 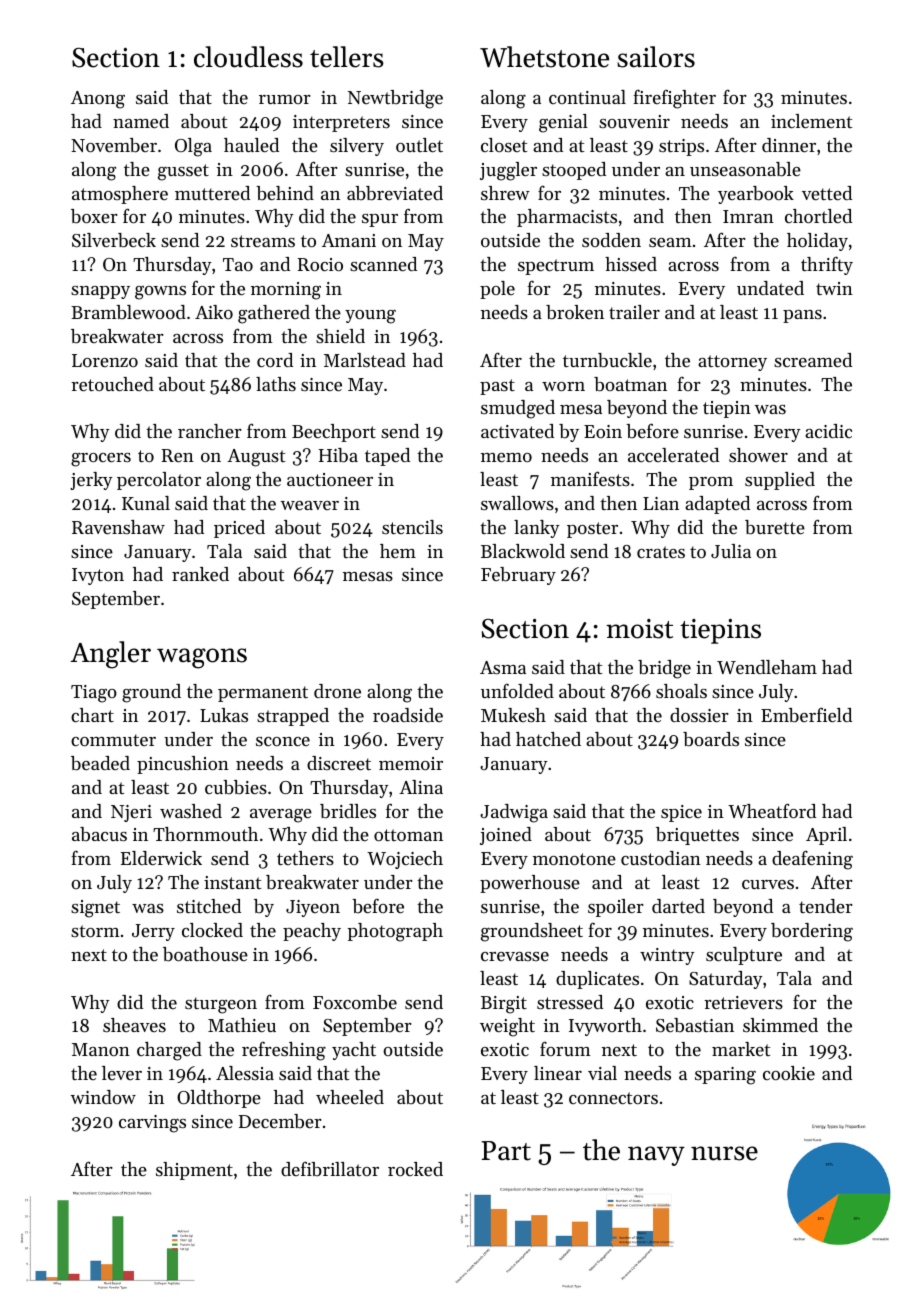 What do you see at coordinates (221, 1005) in the screenshot?
I see `sturgeon` at bounding box center [221, 1005].
